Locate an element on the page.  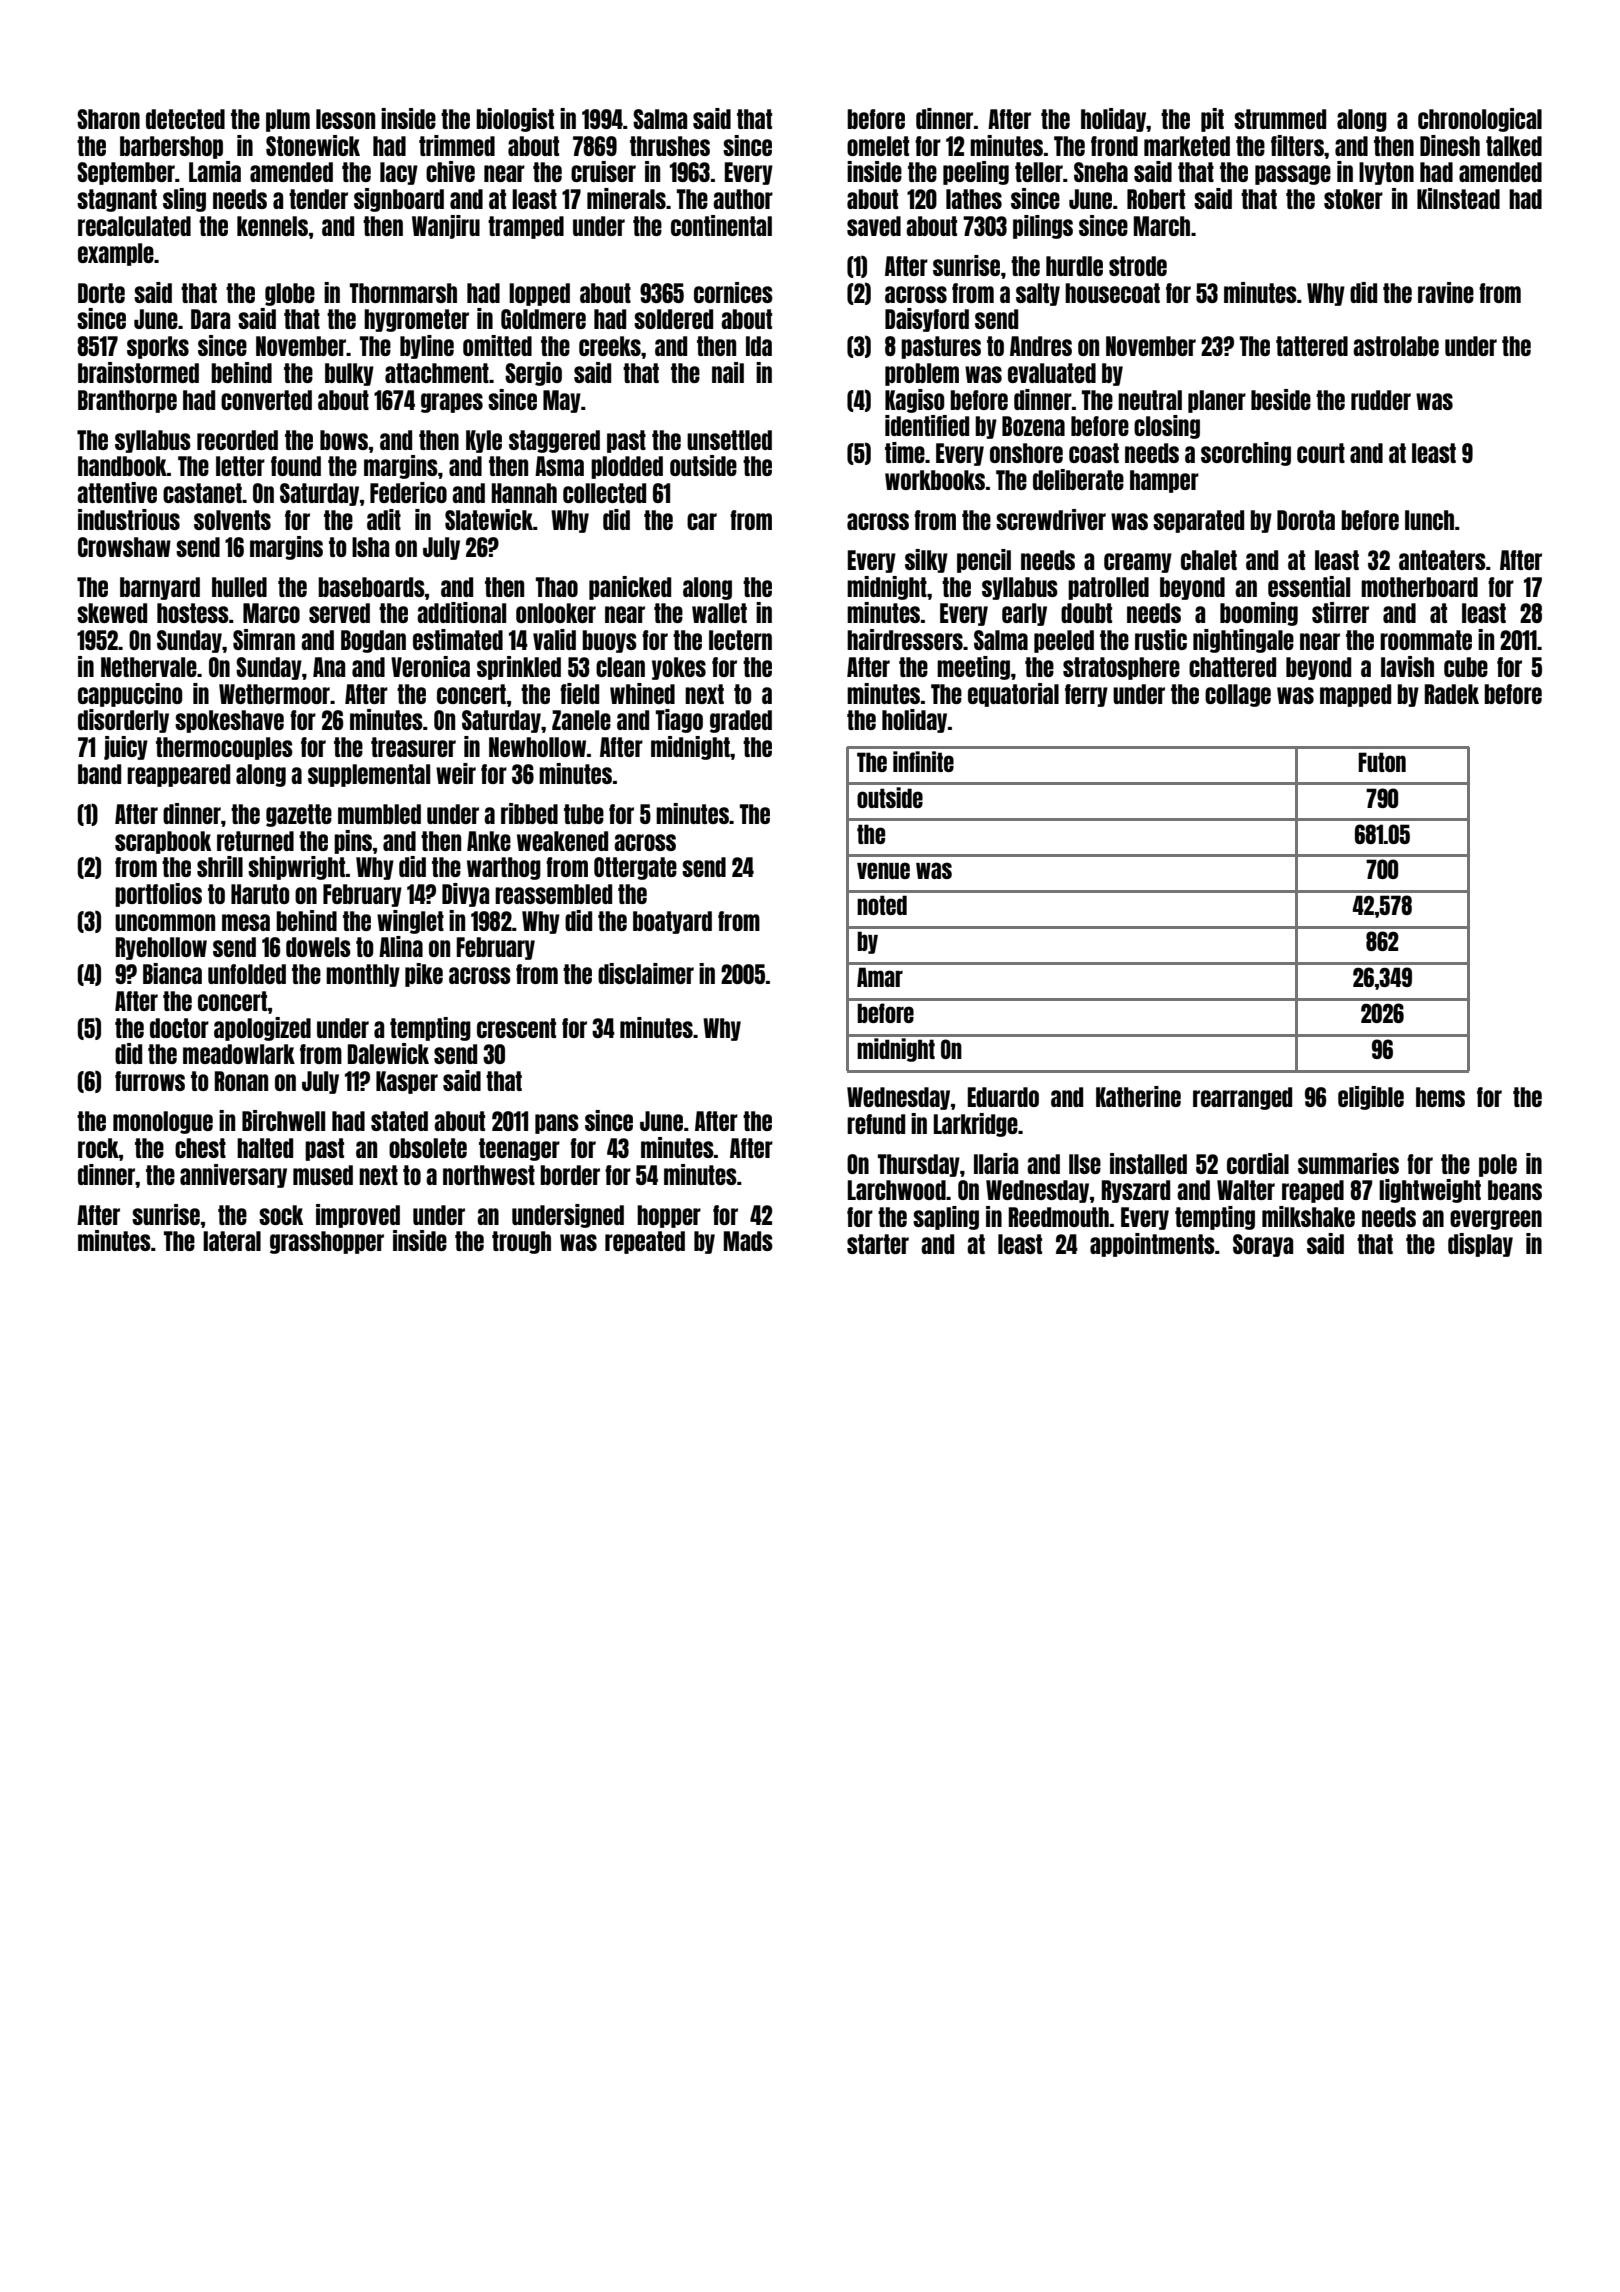
lathes is located at coordinates (974, 199).
